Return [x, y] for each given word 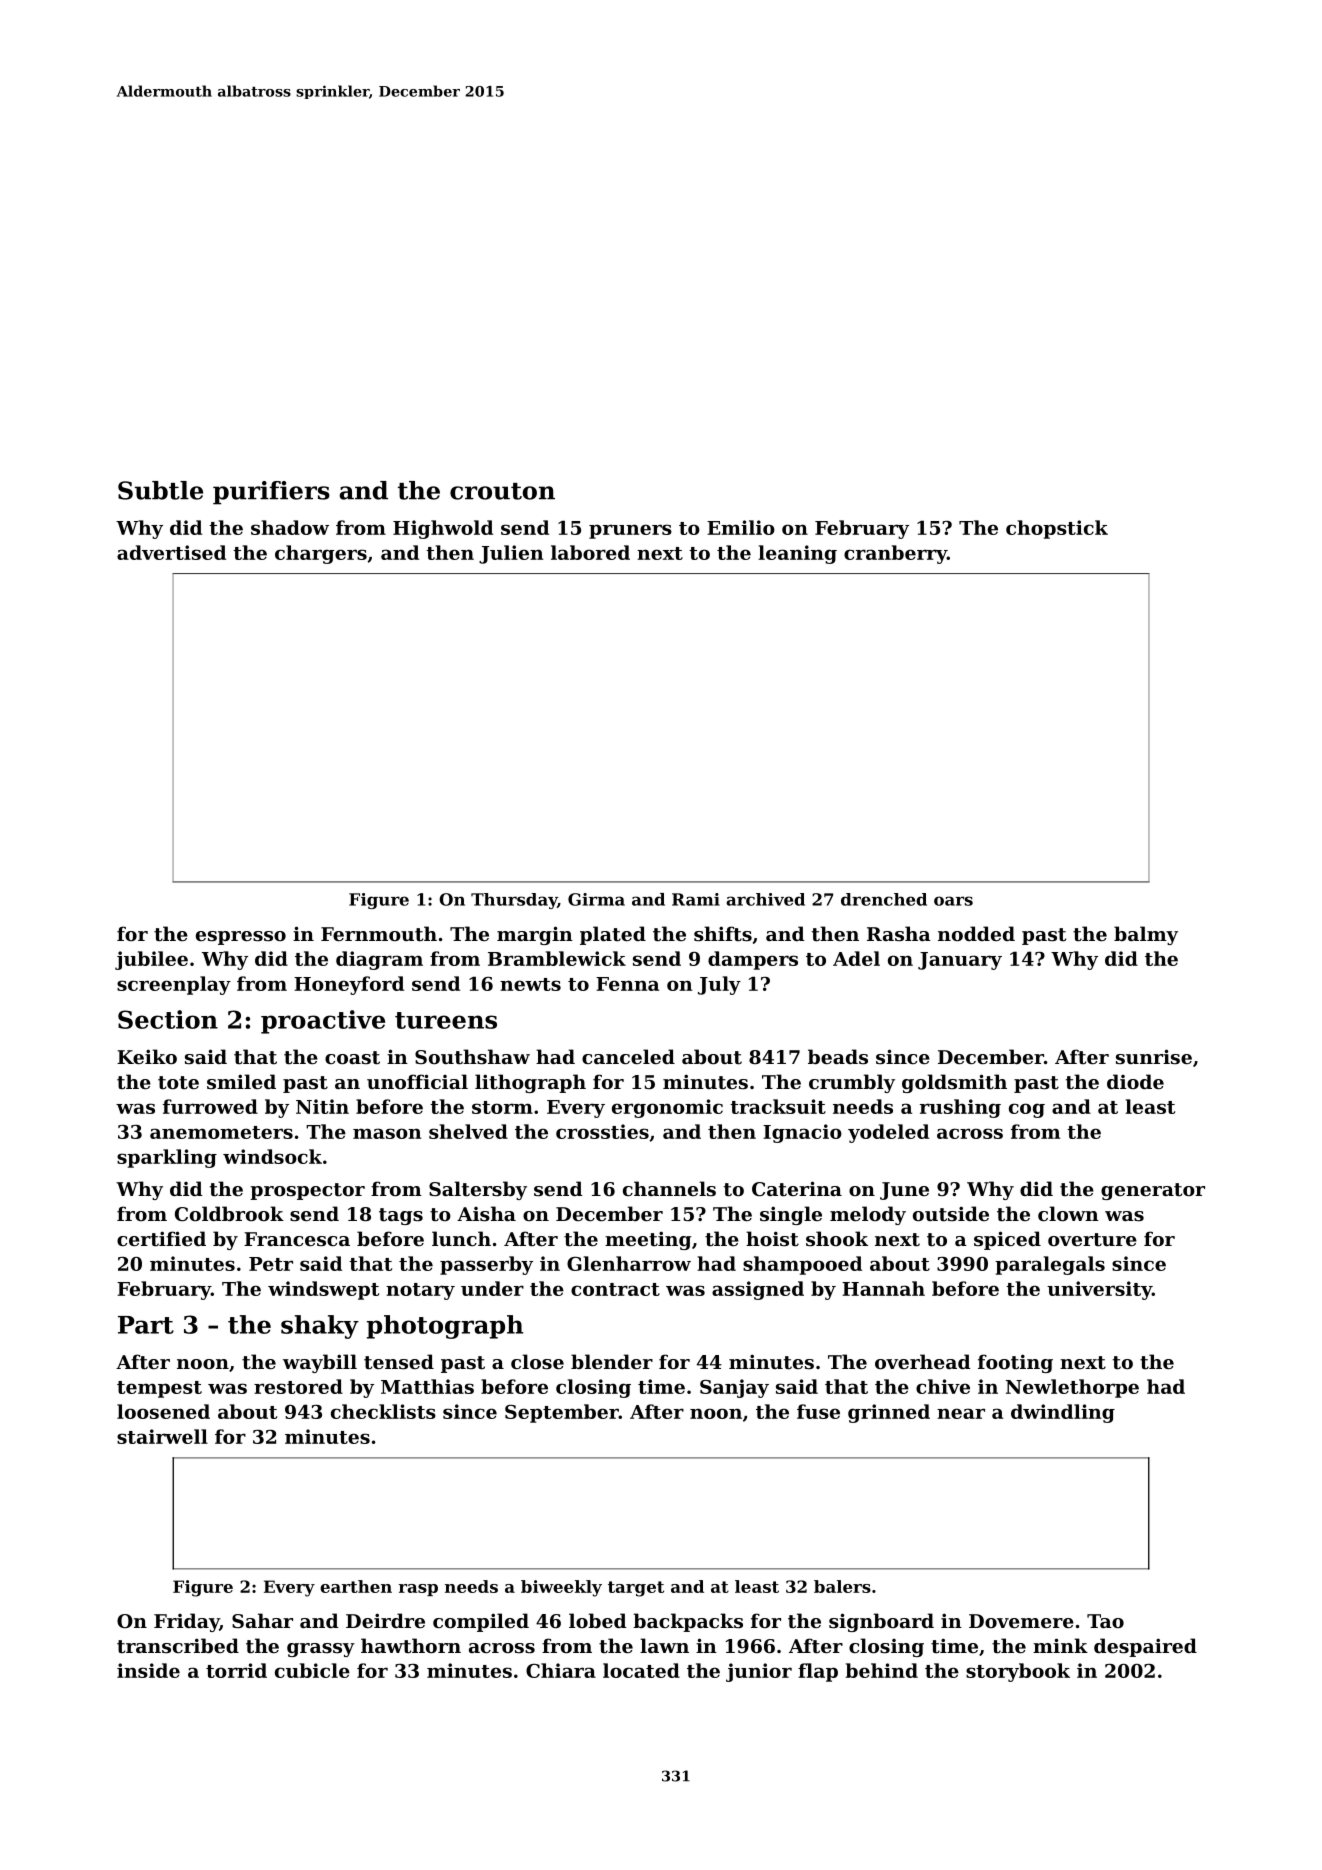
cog [1027, 1110]
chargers [321, 554]
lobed [598, 1620]
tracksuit [778, 1106]
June [904, 1191]
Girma [596, 899]
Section [168, 1019]
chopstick [1057, 529]
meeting [648, 1240]
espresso [241, 938]
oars [953, 901]
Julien [511, 554]
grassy [321, 1650]
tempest [159, 1389]
